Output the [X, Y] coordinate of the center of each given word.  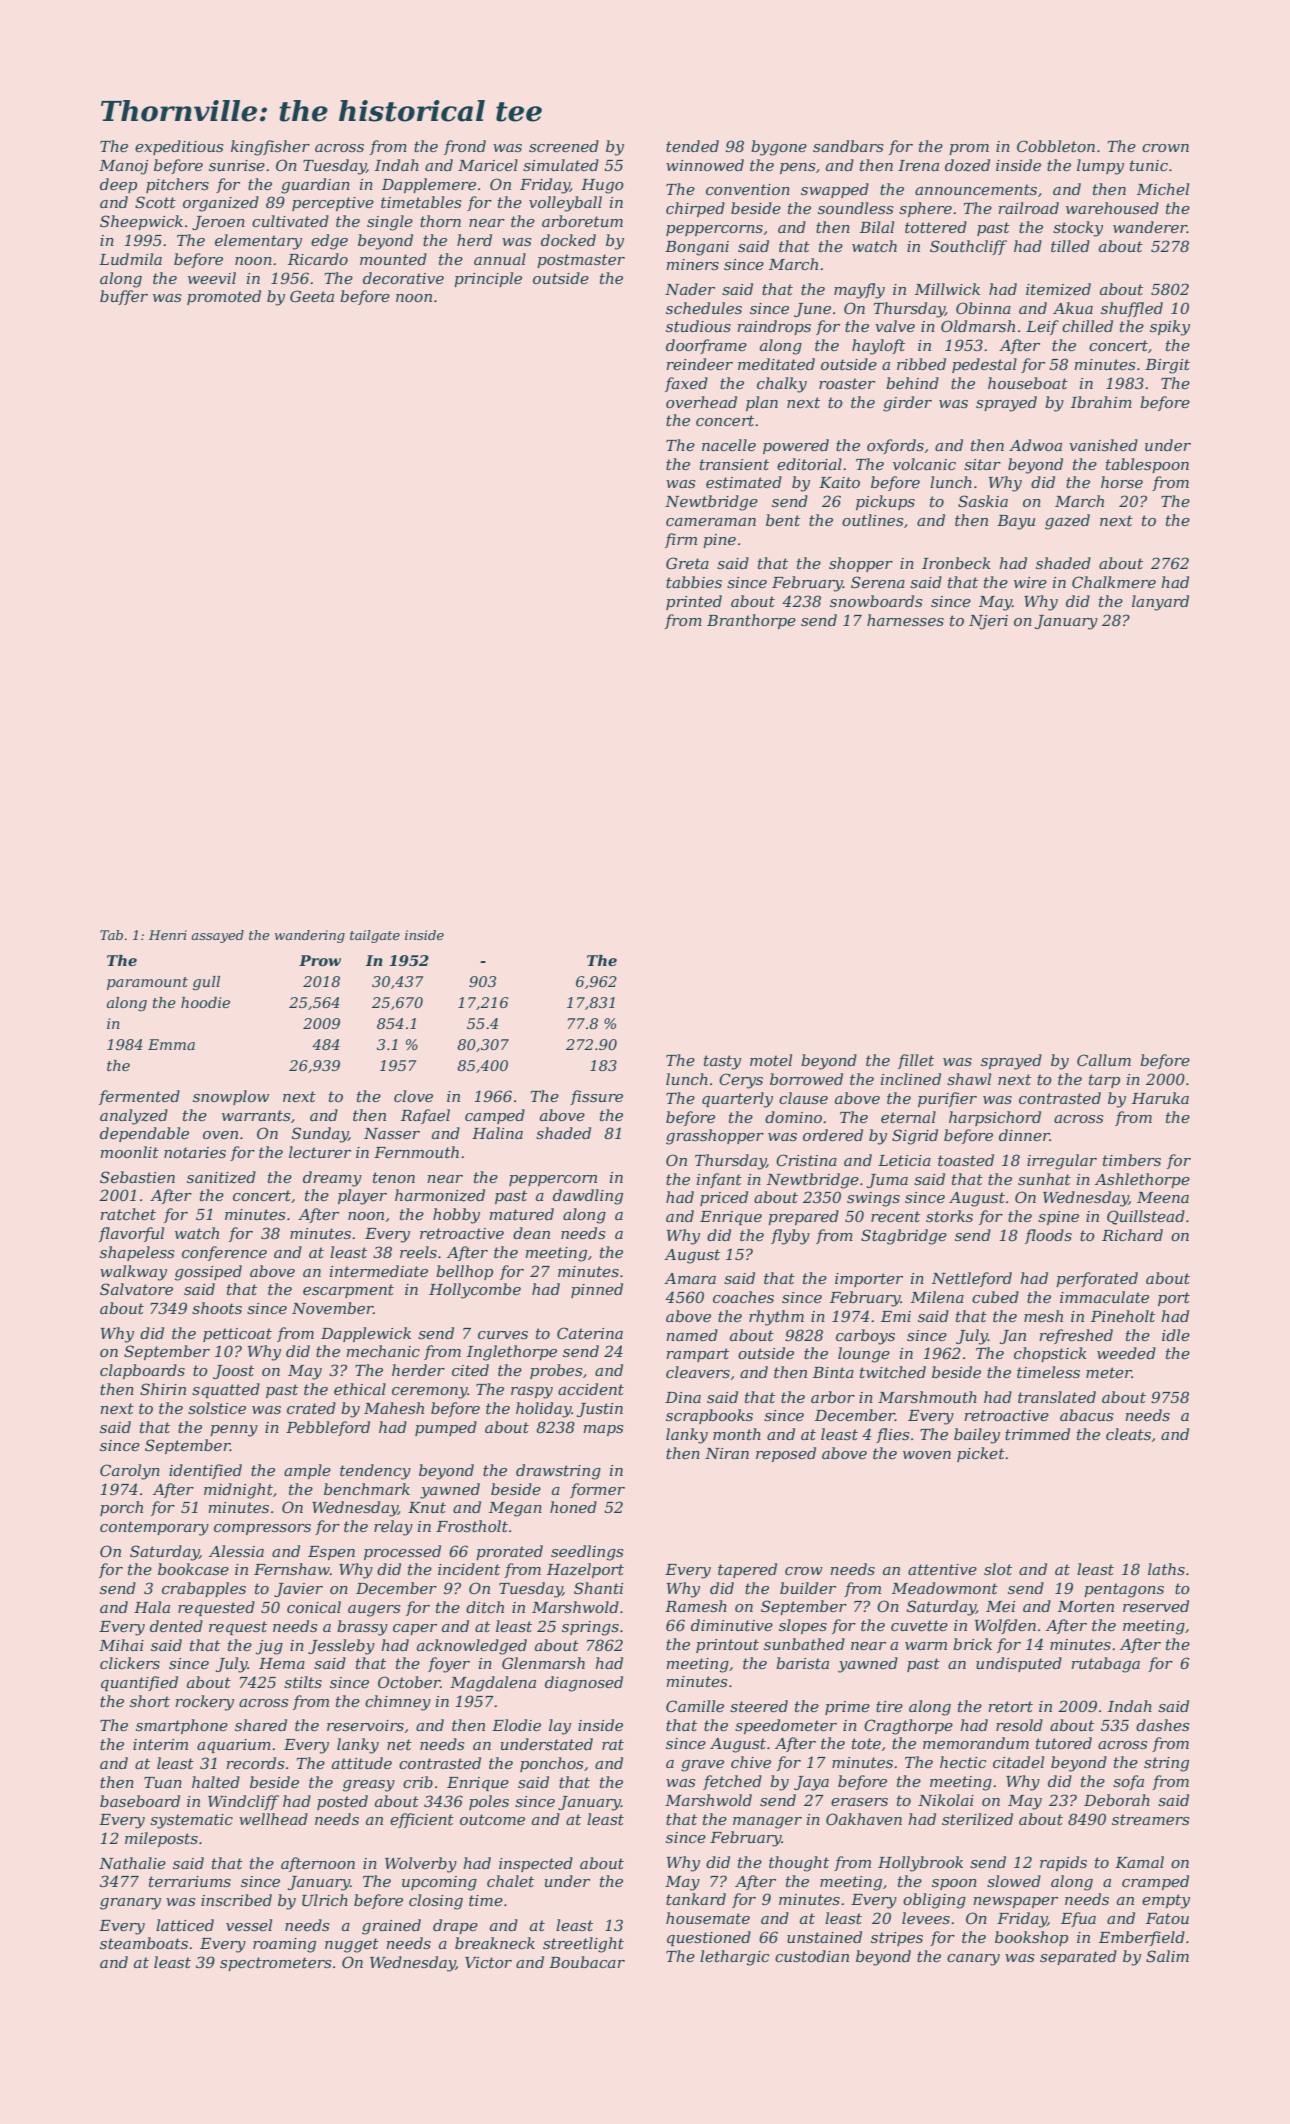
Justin [600, 1410]
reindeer [699, 364]
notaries [195, 1152]
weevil [212, 278]
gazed [1067, 522]
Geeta [312, 296]
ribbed [921, 364]
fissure [596, 1097]
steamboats [144, 1943]
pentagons [1124, 1590]
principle [488, 279]
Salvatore [136, 1289]
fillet [916, 1061]
